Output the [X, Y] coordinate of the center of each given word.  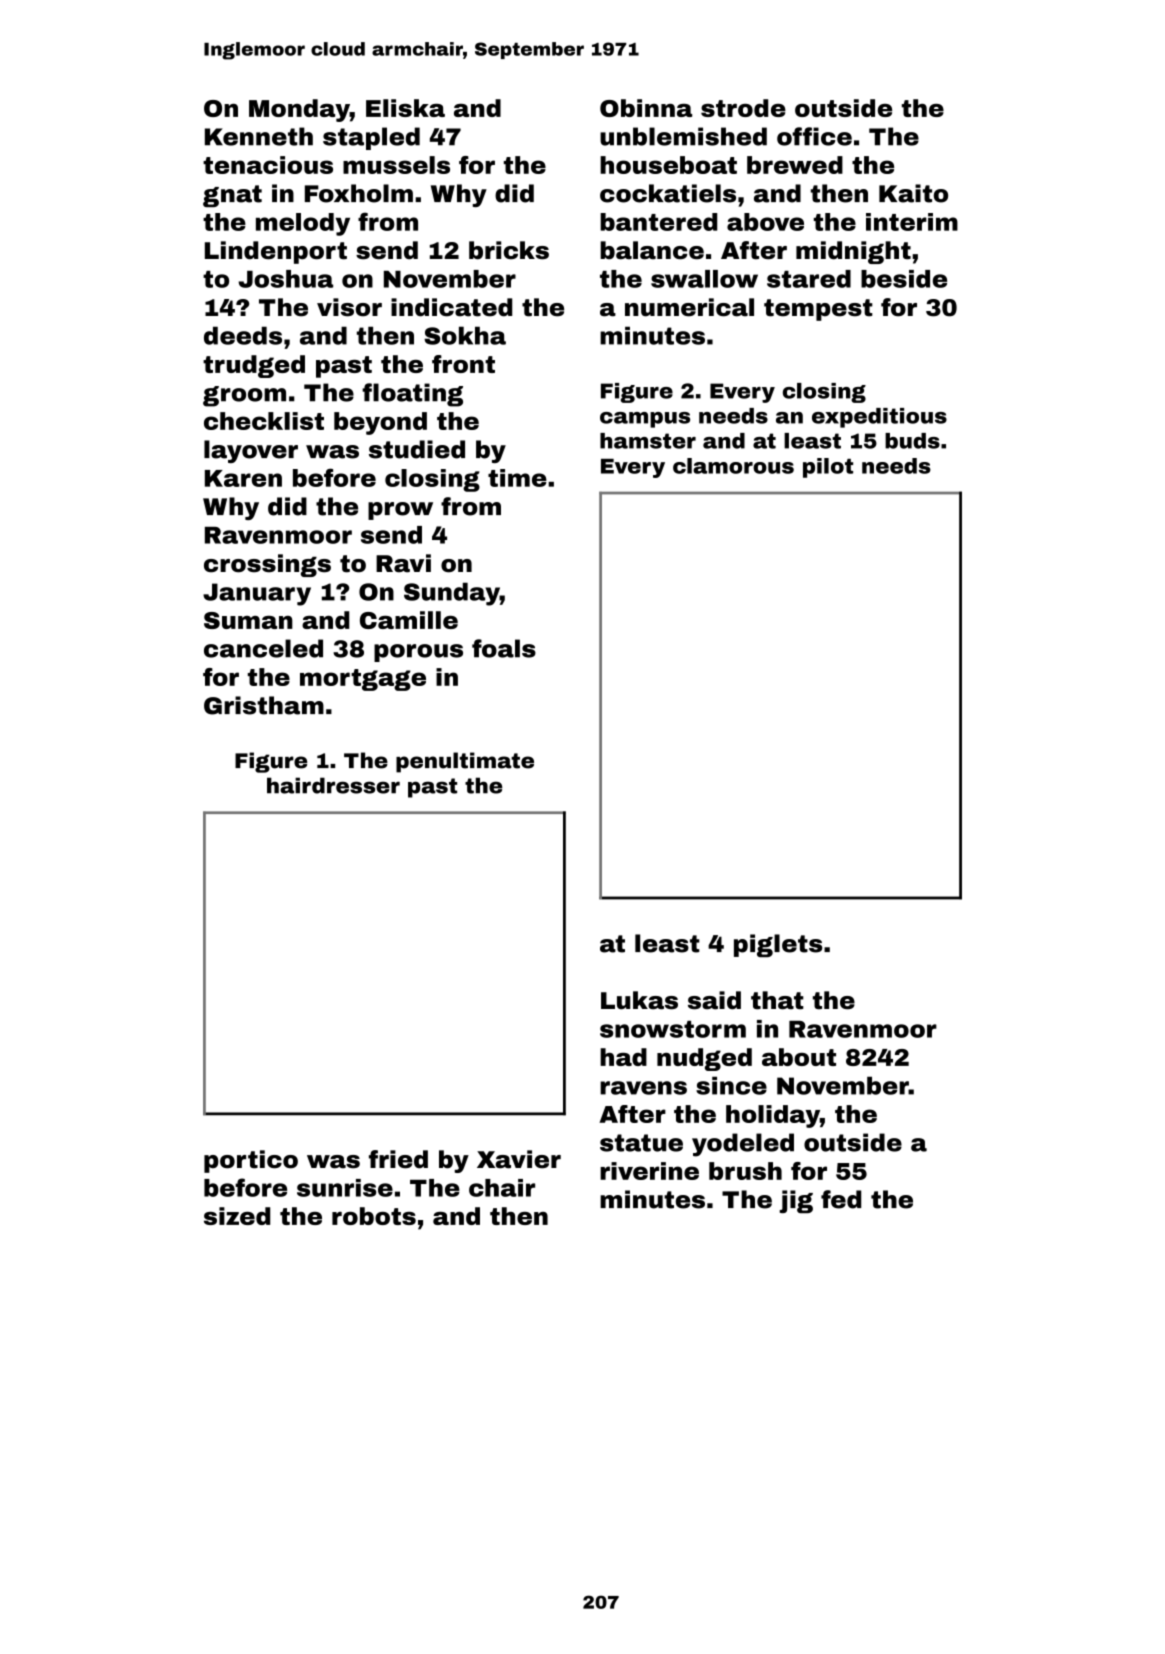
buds [912, 441]
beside [904, 279]
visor [349, 307]
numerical [689, 307]
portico [251, 1161]
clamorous [733, 466]
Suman [248, 620]
